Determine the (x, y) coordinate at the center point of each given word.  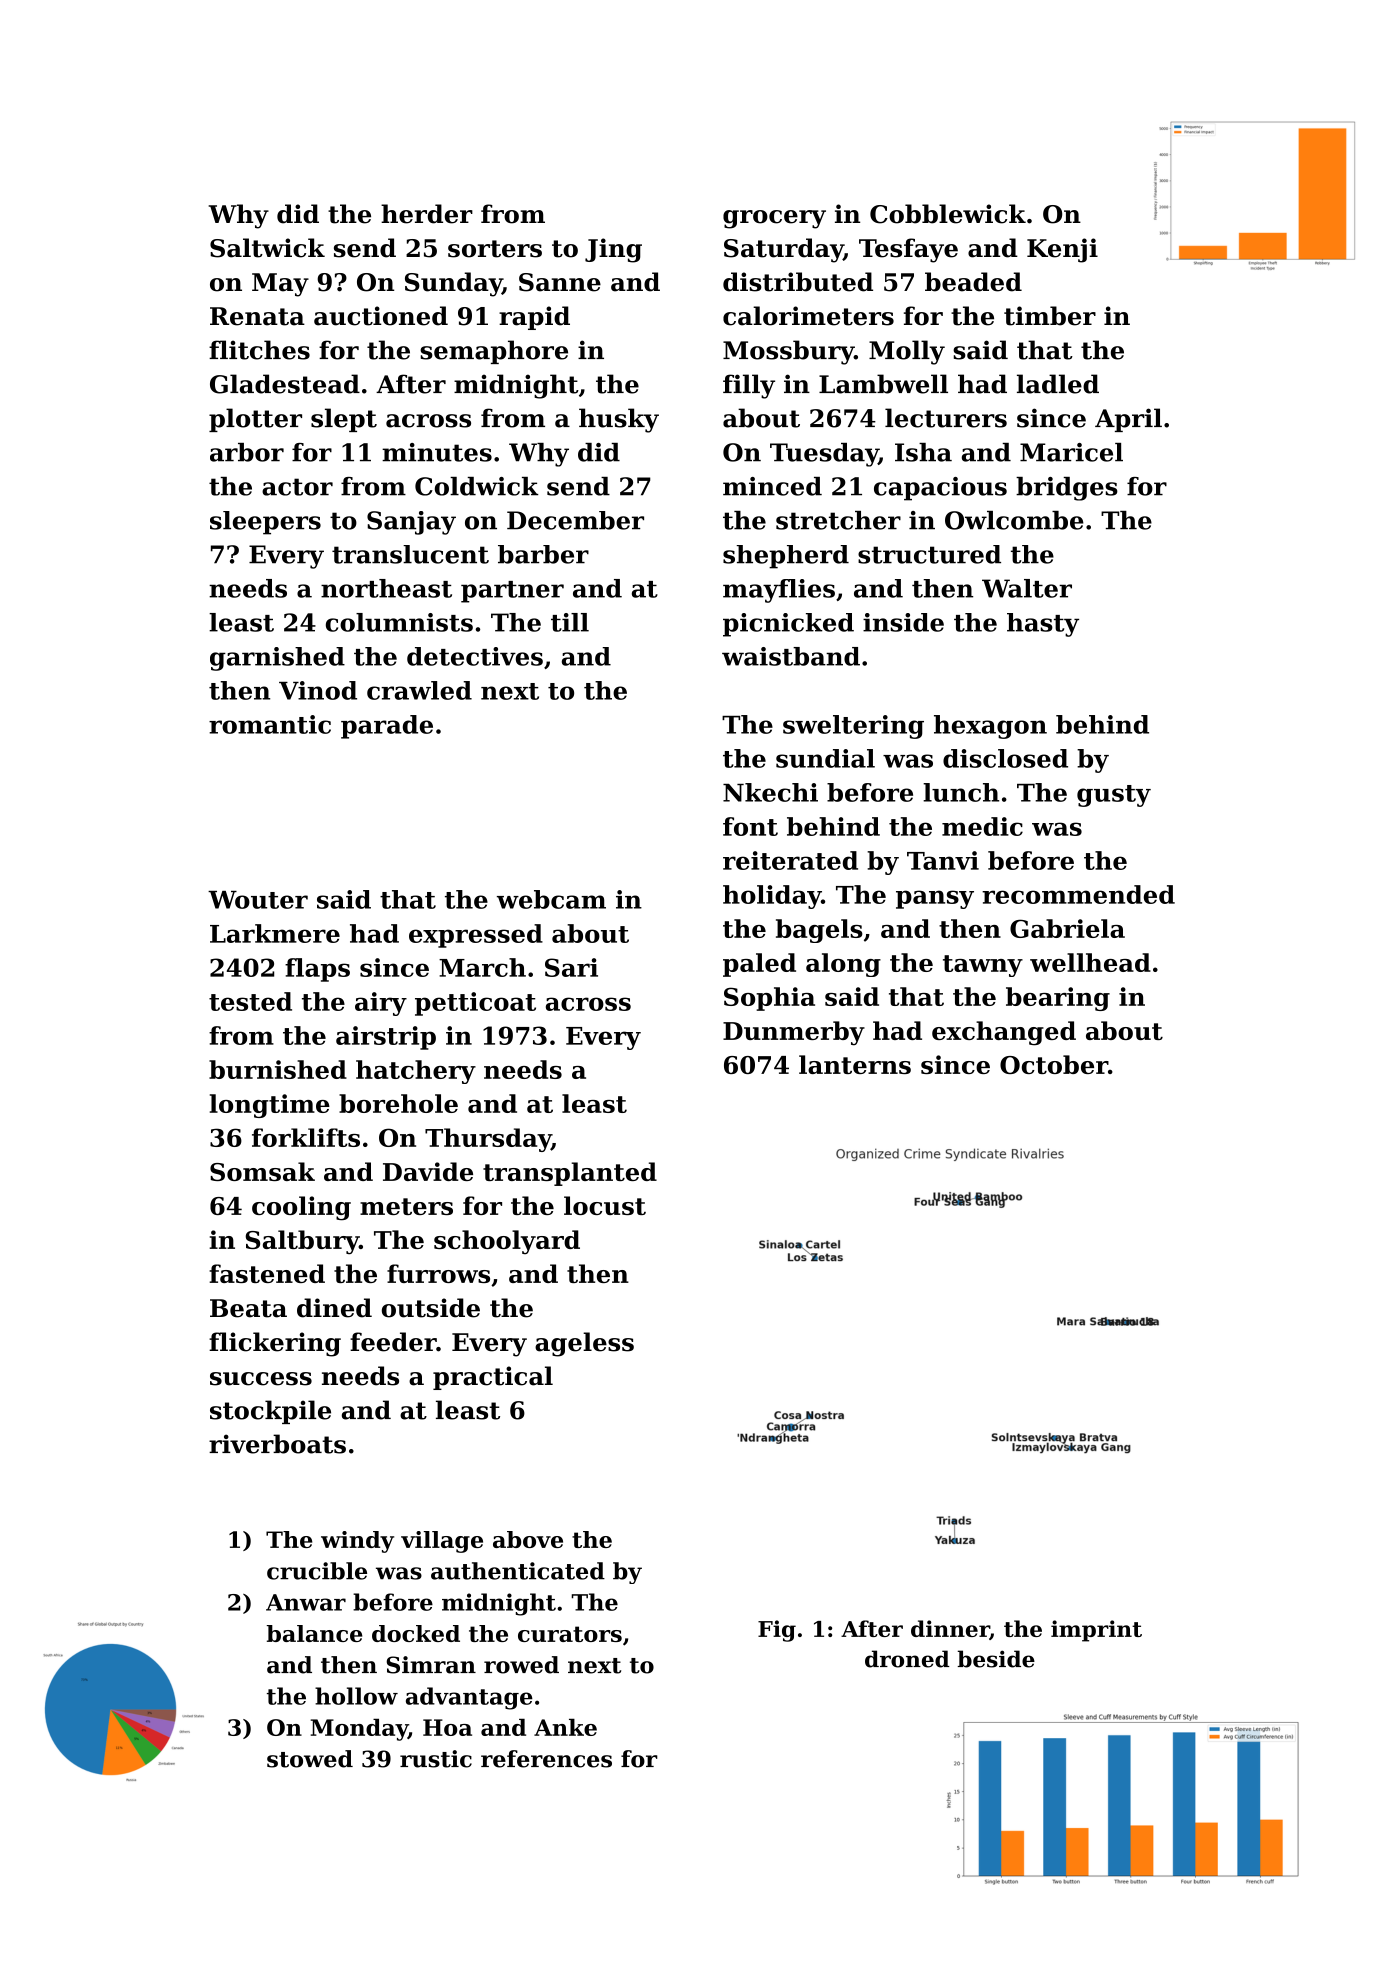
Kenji (1062, 250)
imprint (1096, 1631)
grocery (774, 219)
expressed (476, 936)
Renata (257, 316)
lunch (961, 792)
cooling (301, 1208)
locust (605, 1205)
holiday (772, 897)
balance (314, 1633)
